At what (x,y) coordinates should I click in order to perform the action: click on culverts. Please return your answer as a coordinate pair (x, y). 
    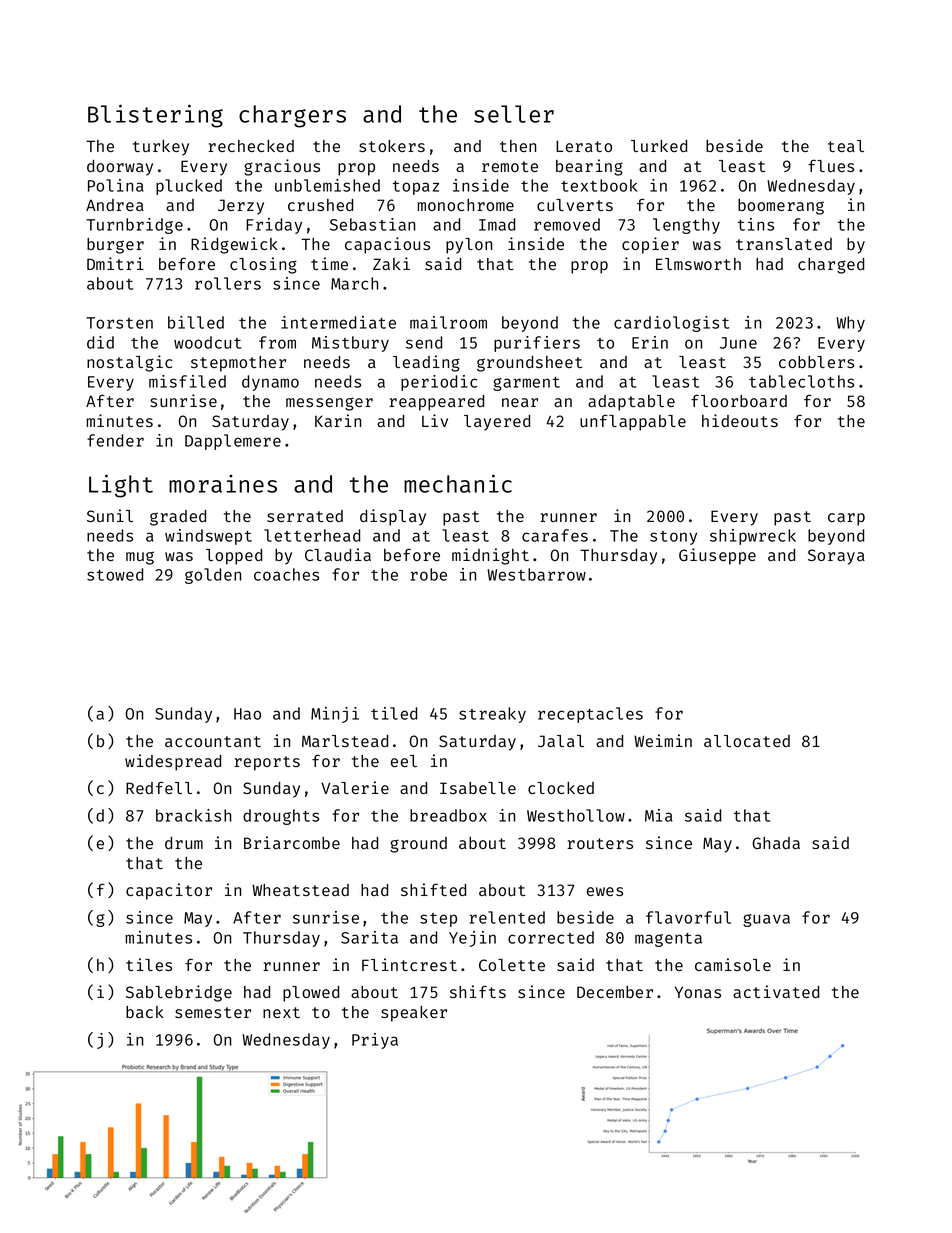
    Looking at the image, I should click on (575, 205).
